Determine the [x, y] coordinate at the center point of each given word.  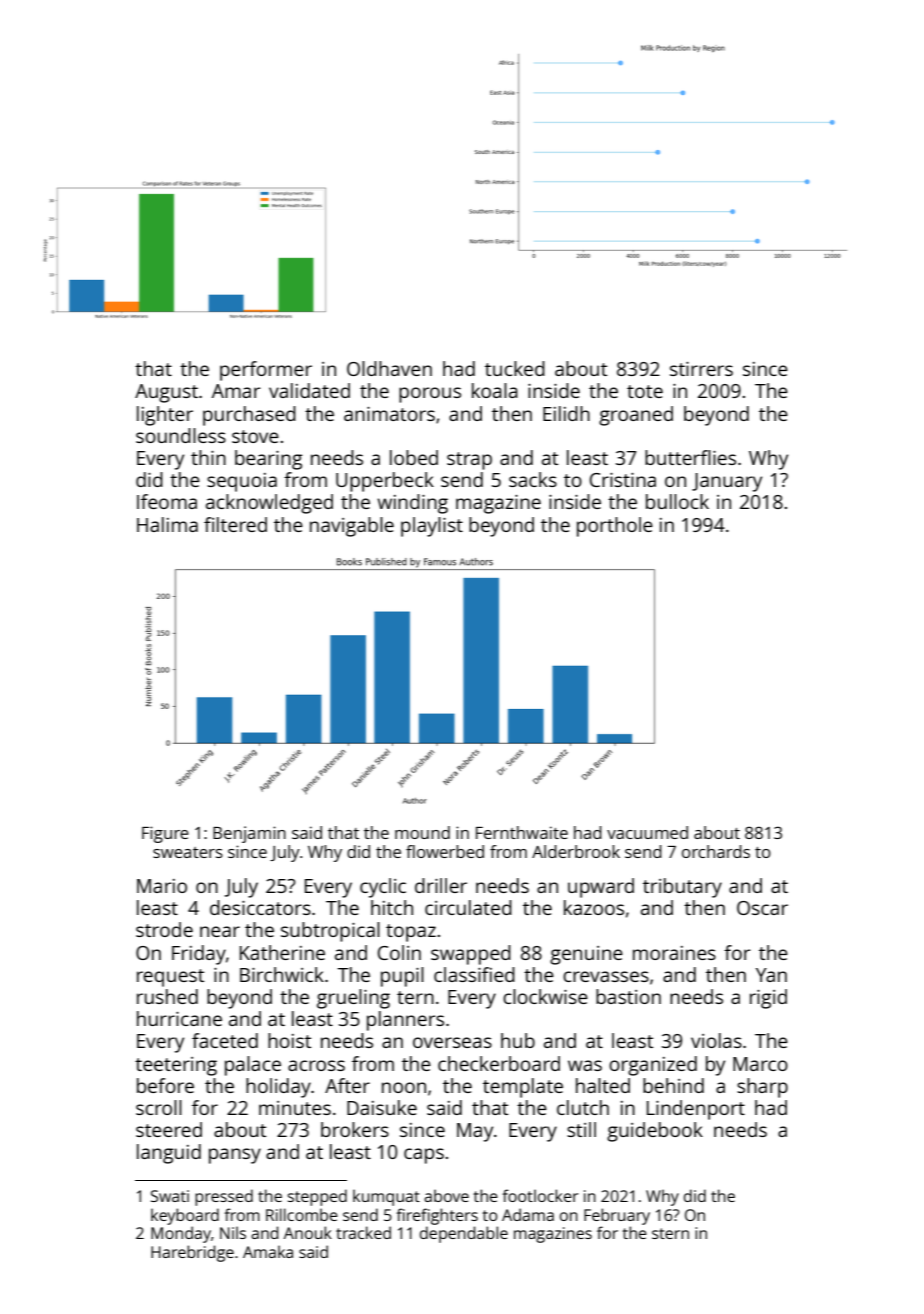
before [165, 1085]
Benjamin [249, 834]
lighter [165, 416]
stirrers [701, 369]
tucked [515, 368]
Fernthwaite [522, 832]
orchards [716, 851]
